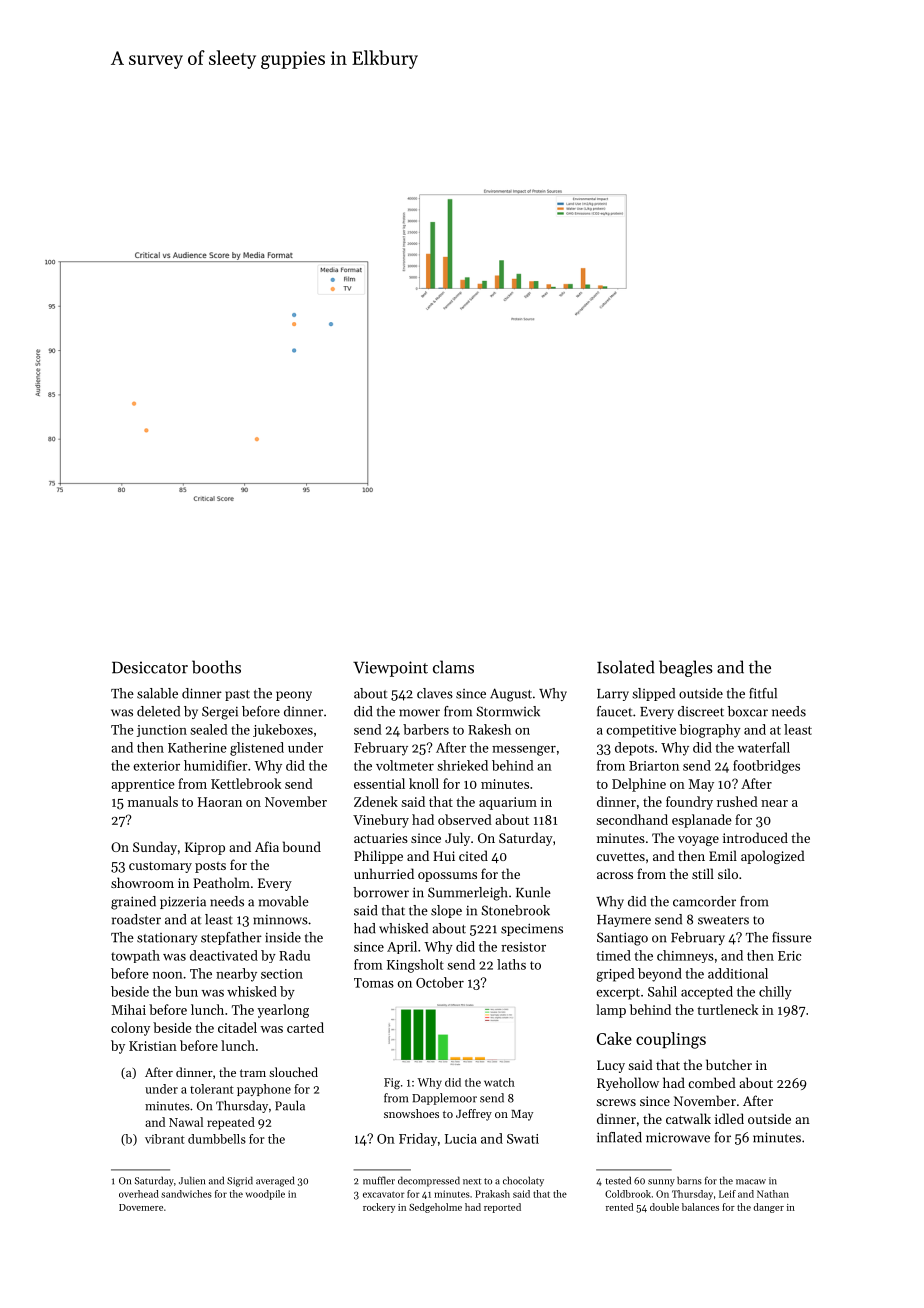 The width and height of the screenshot is (924, 1308). Describe the element at coordinates (453, 667) in the screenshot. I see `clams` at that location.
